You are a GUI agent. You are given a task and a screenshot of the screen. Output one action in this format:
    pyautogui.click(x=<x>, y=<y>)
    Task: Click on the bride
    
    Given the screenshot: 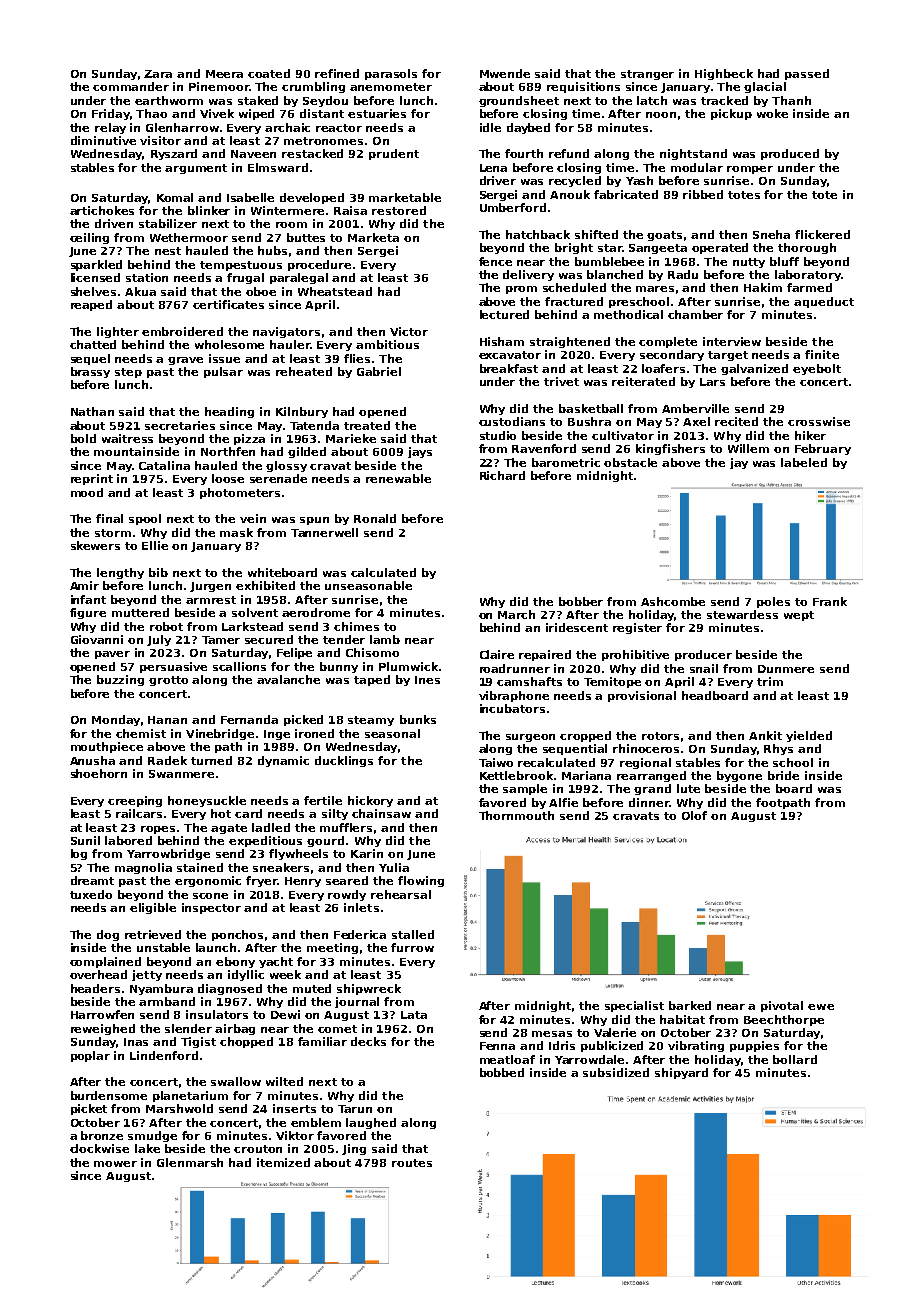 What is the action you would take?
    pyautogui.click(x=783, y=775)
